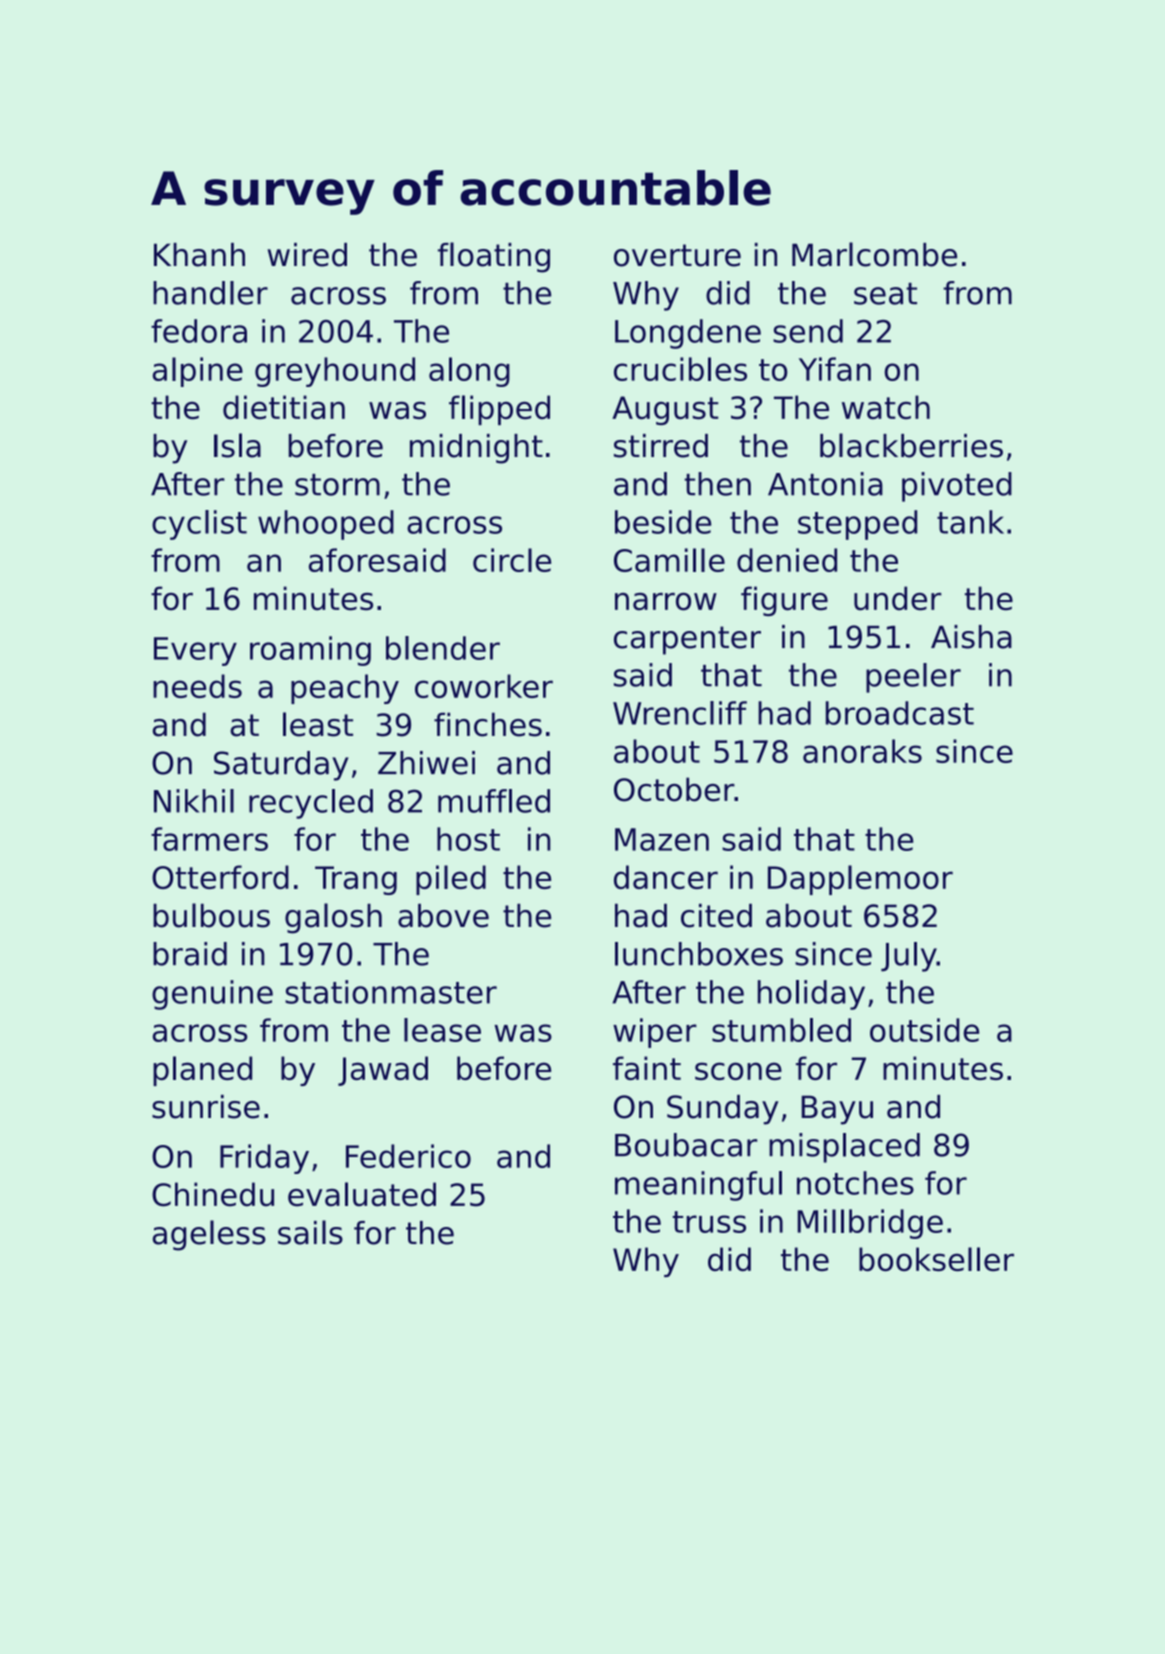 This screenshot has width=1165, height=1654. I want to click on finches, so click(488, 724).
